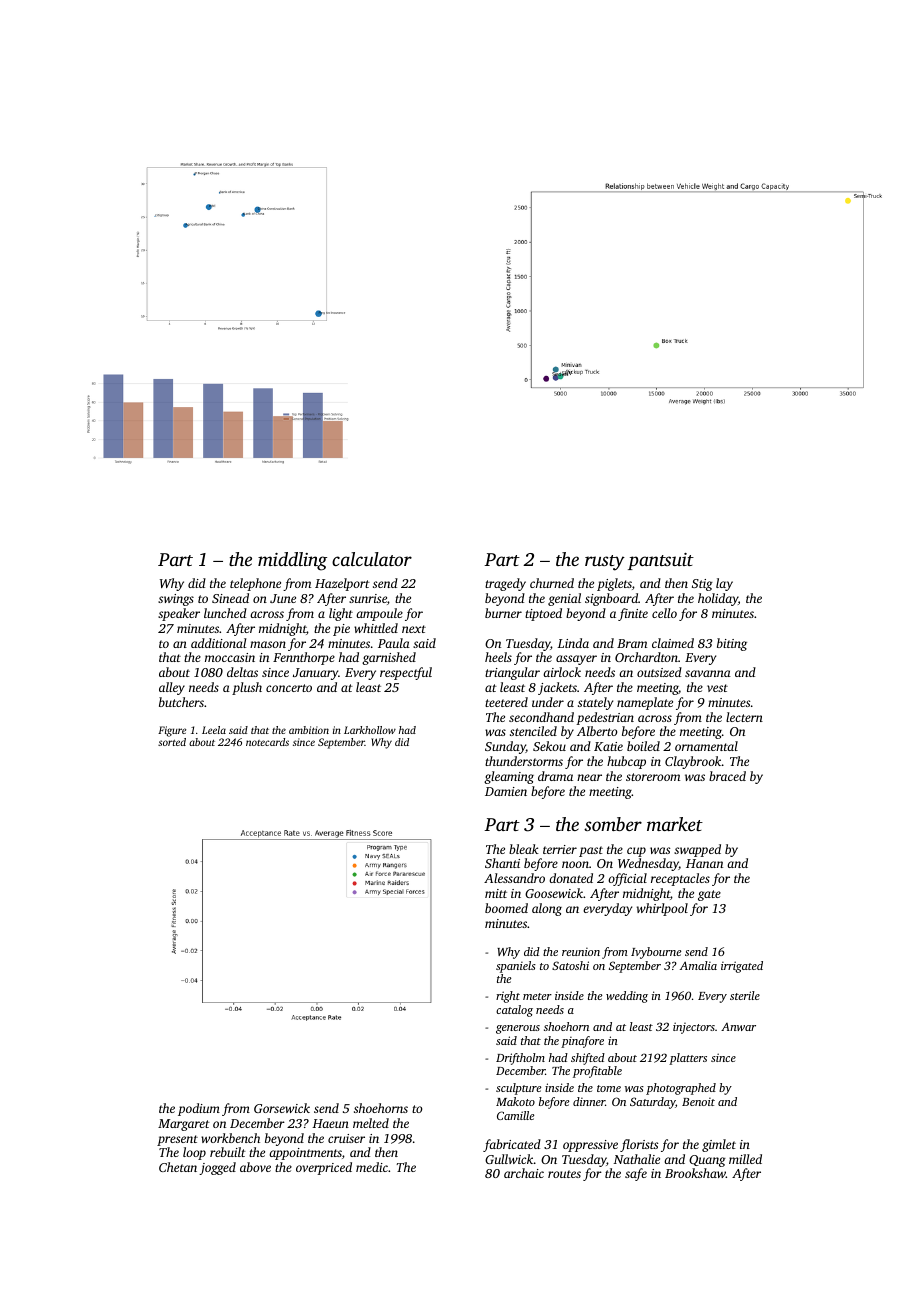 Image resolution: width=924 pixels, height=1311 pixels. What do you see at coordinates (176, 600) in the document?
I see `swings` at bounding box center [176, 600].
